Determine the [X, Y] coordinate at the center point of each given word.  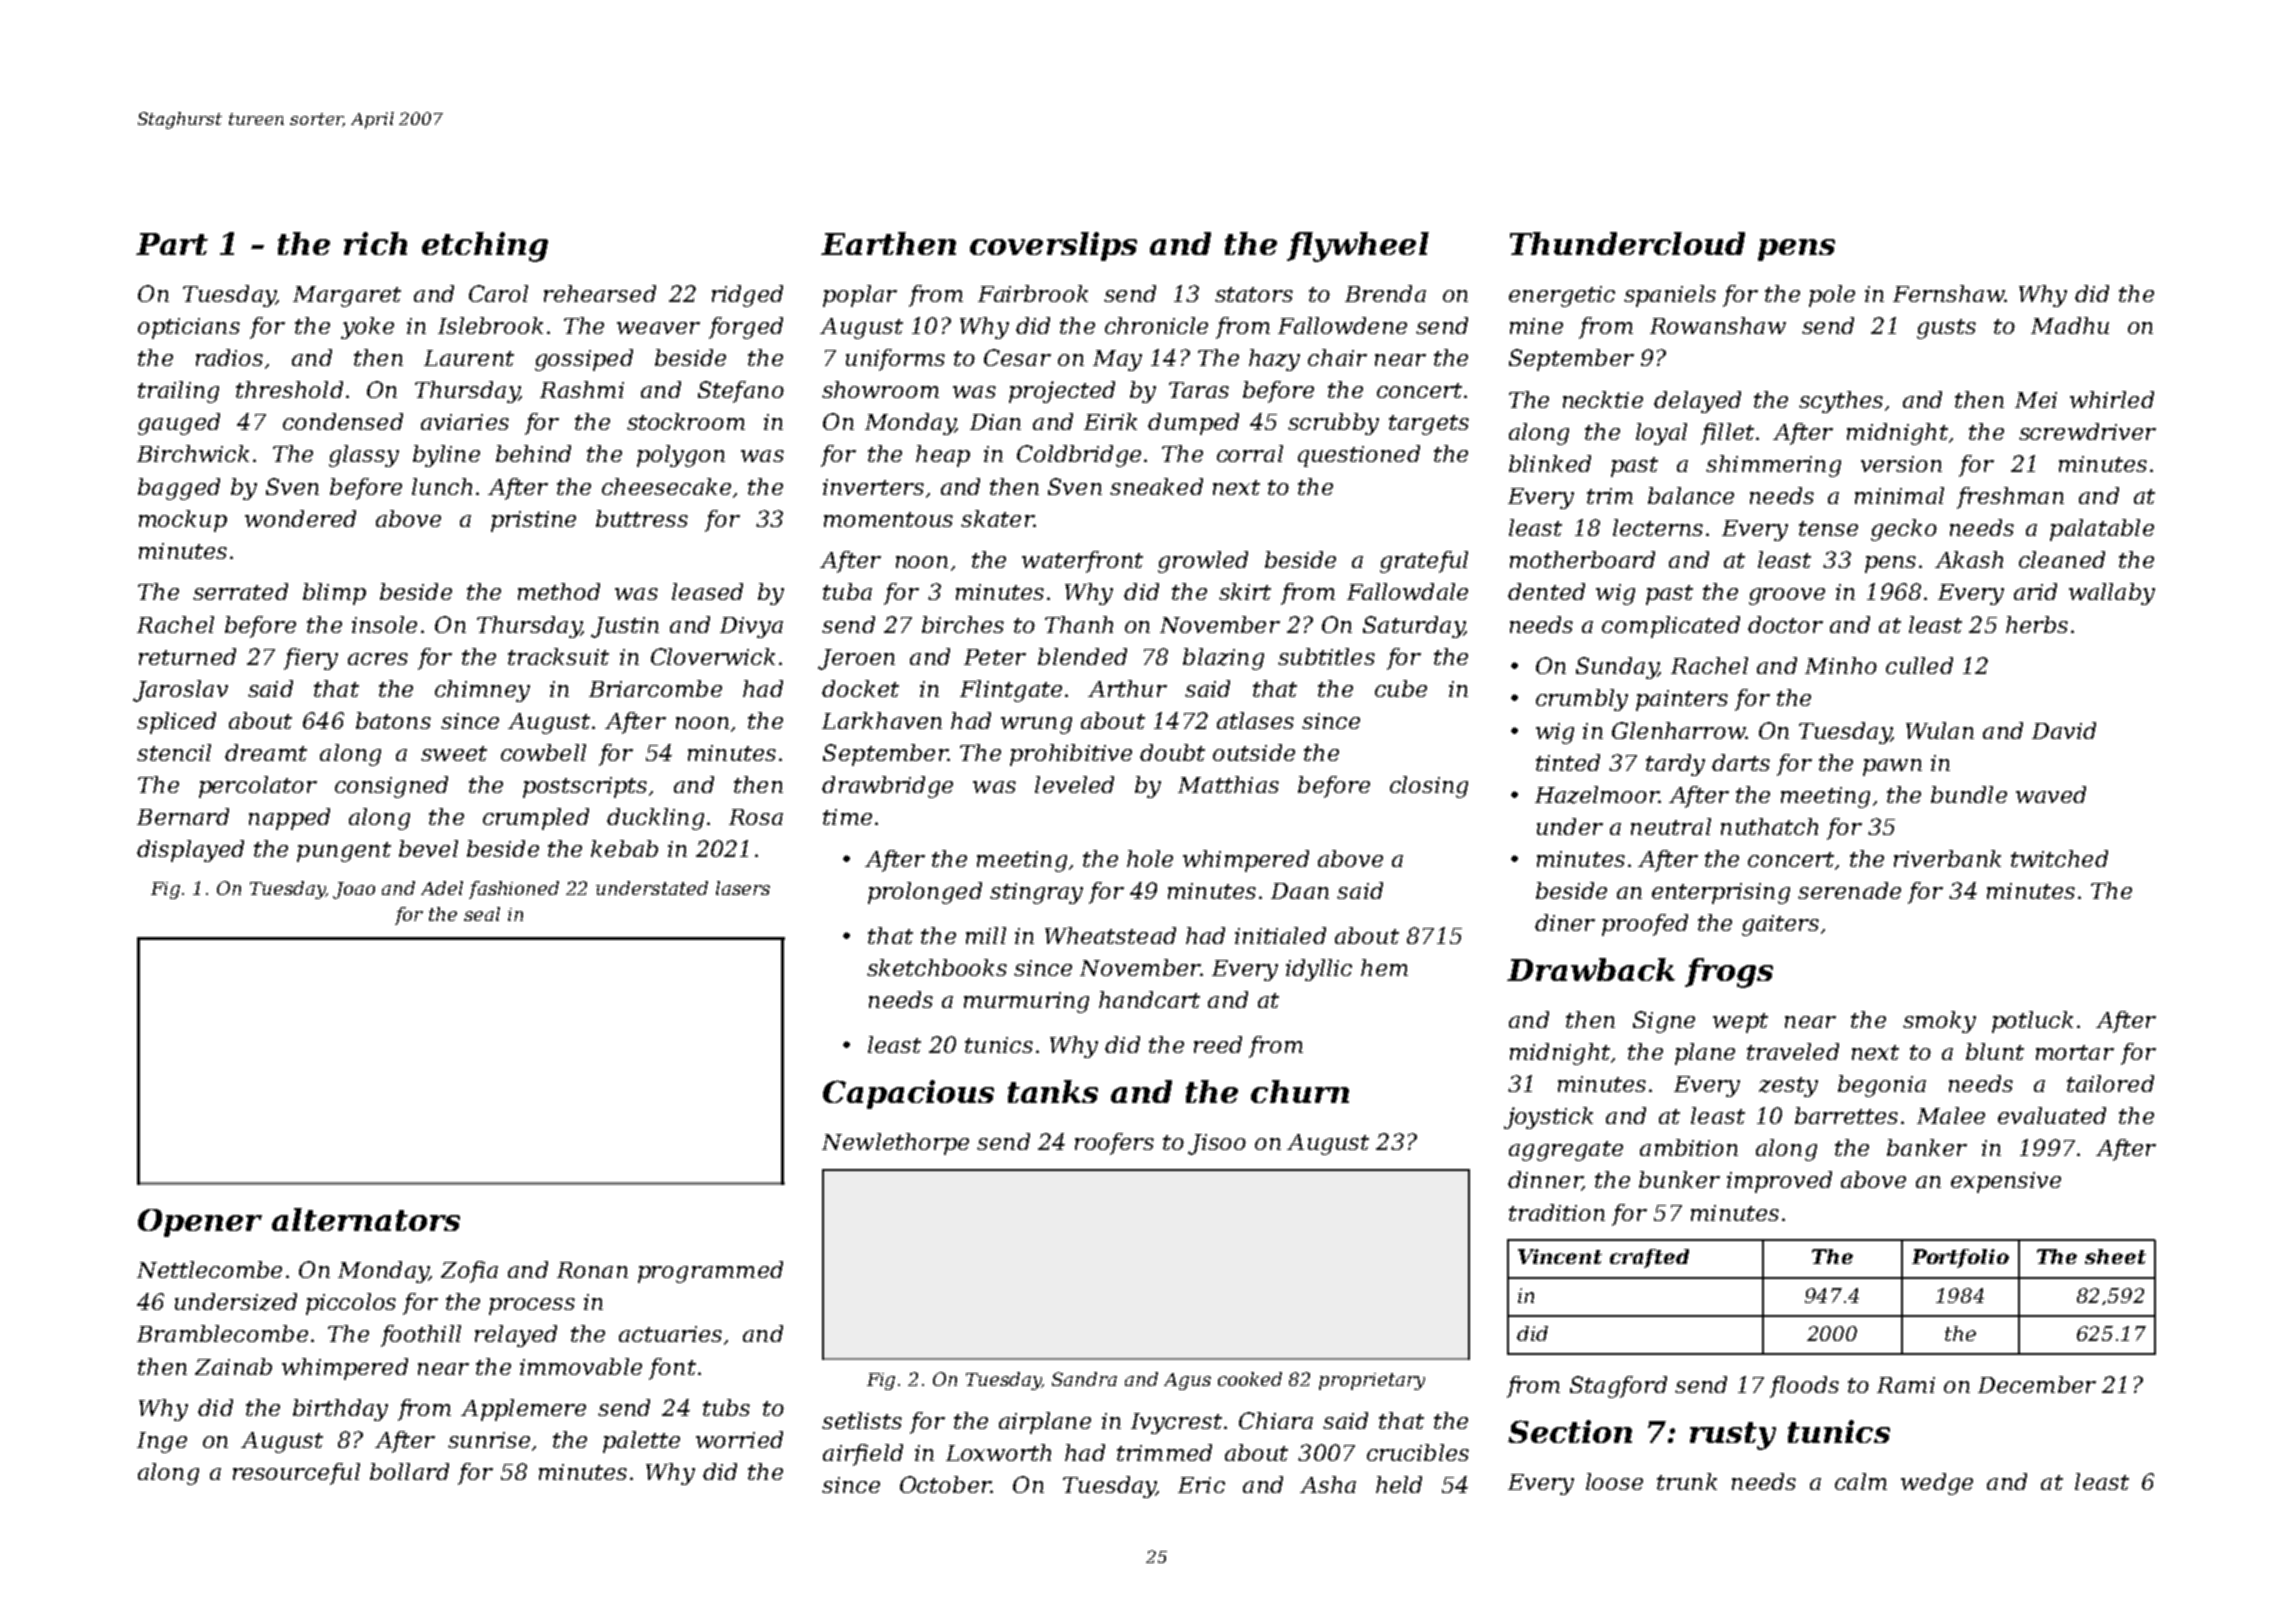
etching [485, 247]
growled [1203, 562]
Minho [1841, 665]
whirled [2112, 399]
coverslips [1053, 246]
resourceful [296, 1474]
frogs [1729, 973]
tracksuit [558, 656]
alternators [366, 1219]
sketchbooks [937, 967]
